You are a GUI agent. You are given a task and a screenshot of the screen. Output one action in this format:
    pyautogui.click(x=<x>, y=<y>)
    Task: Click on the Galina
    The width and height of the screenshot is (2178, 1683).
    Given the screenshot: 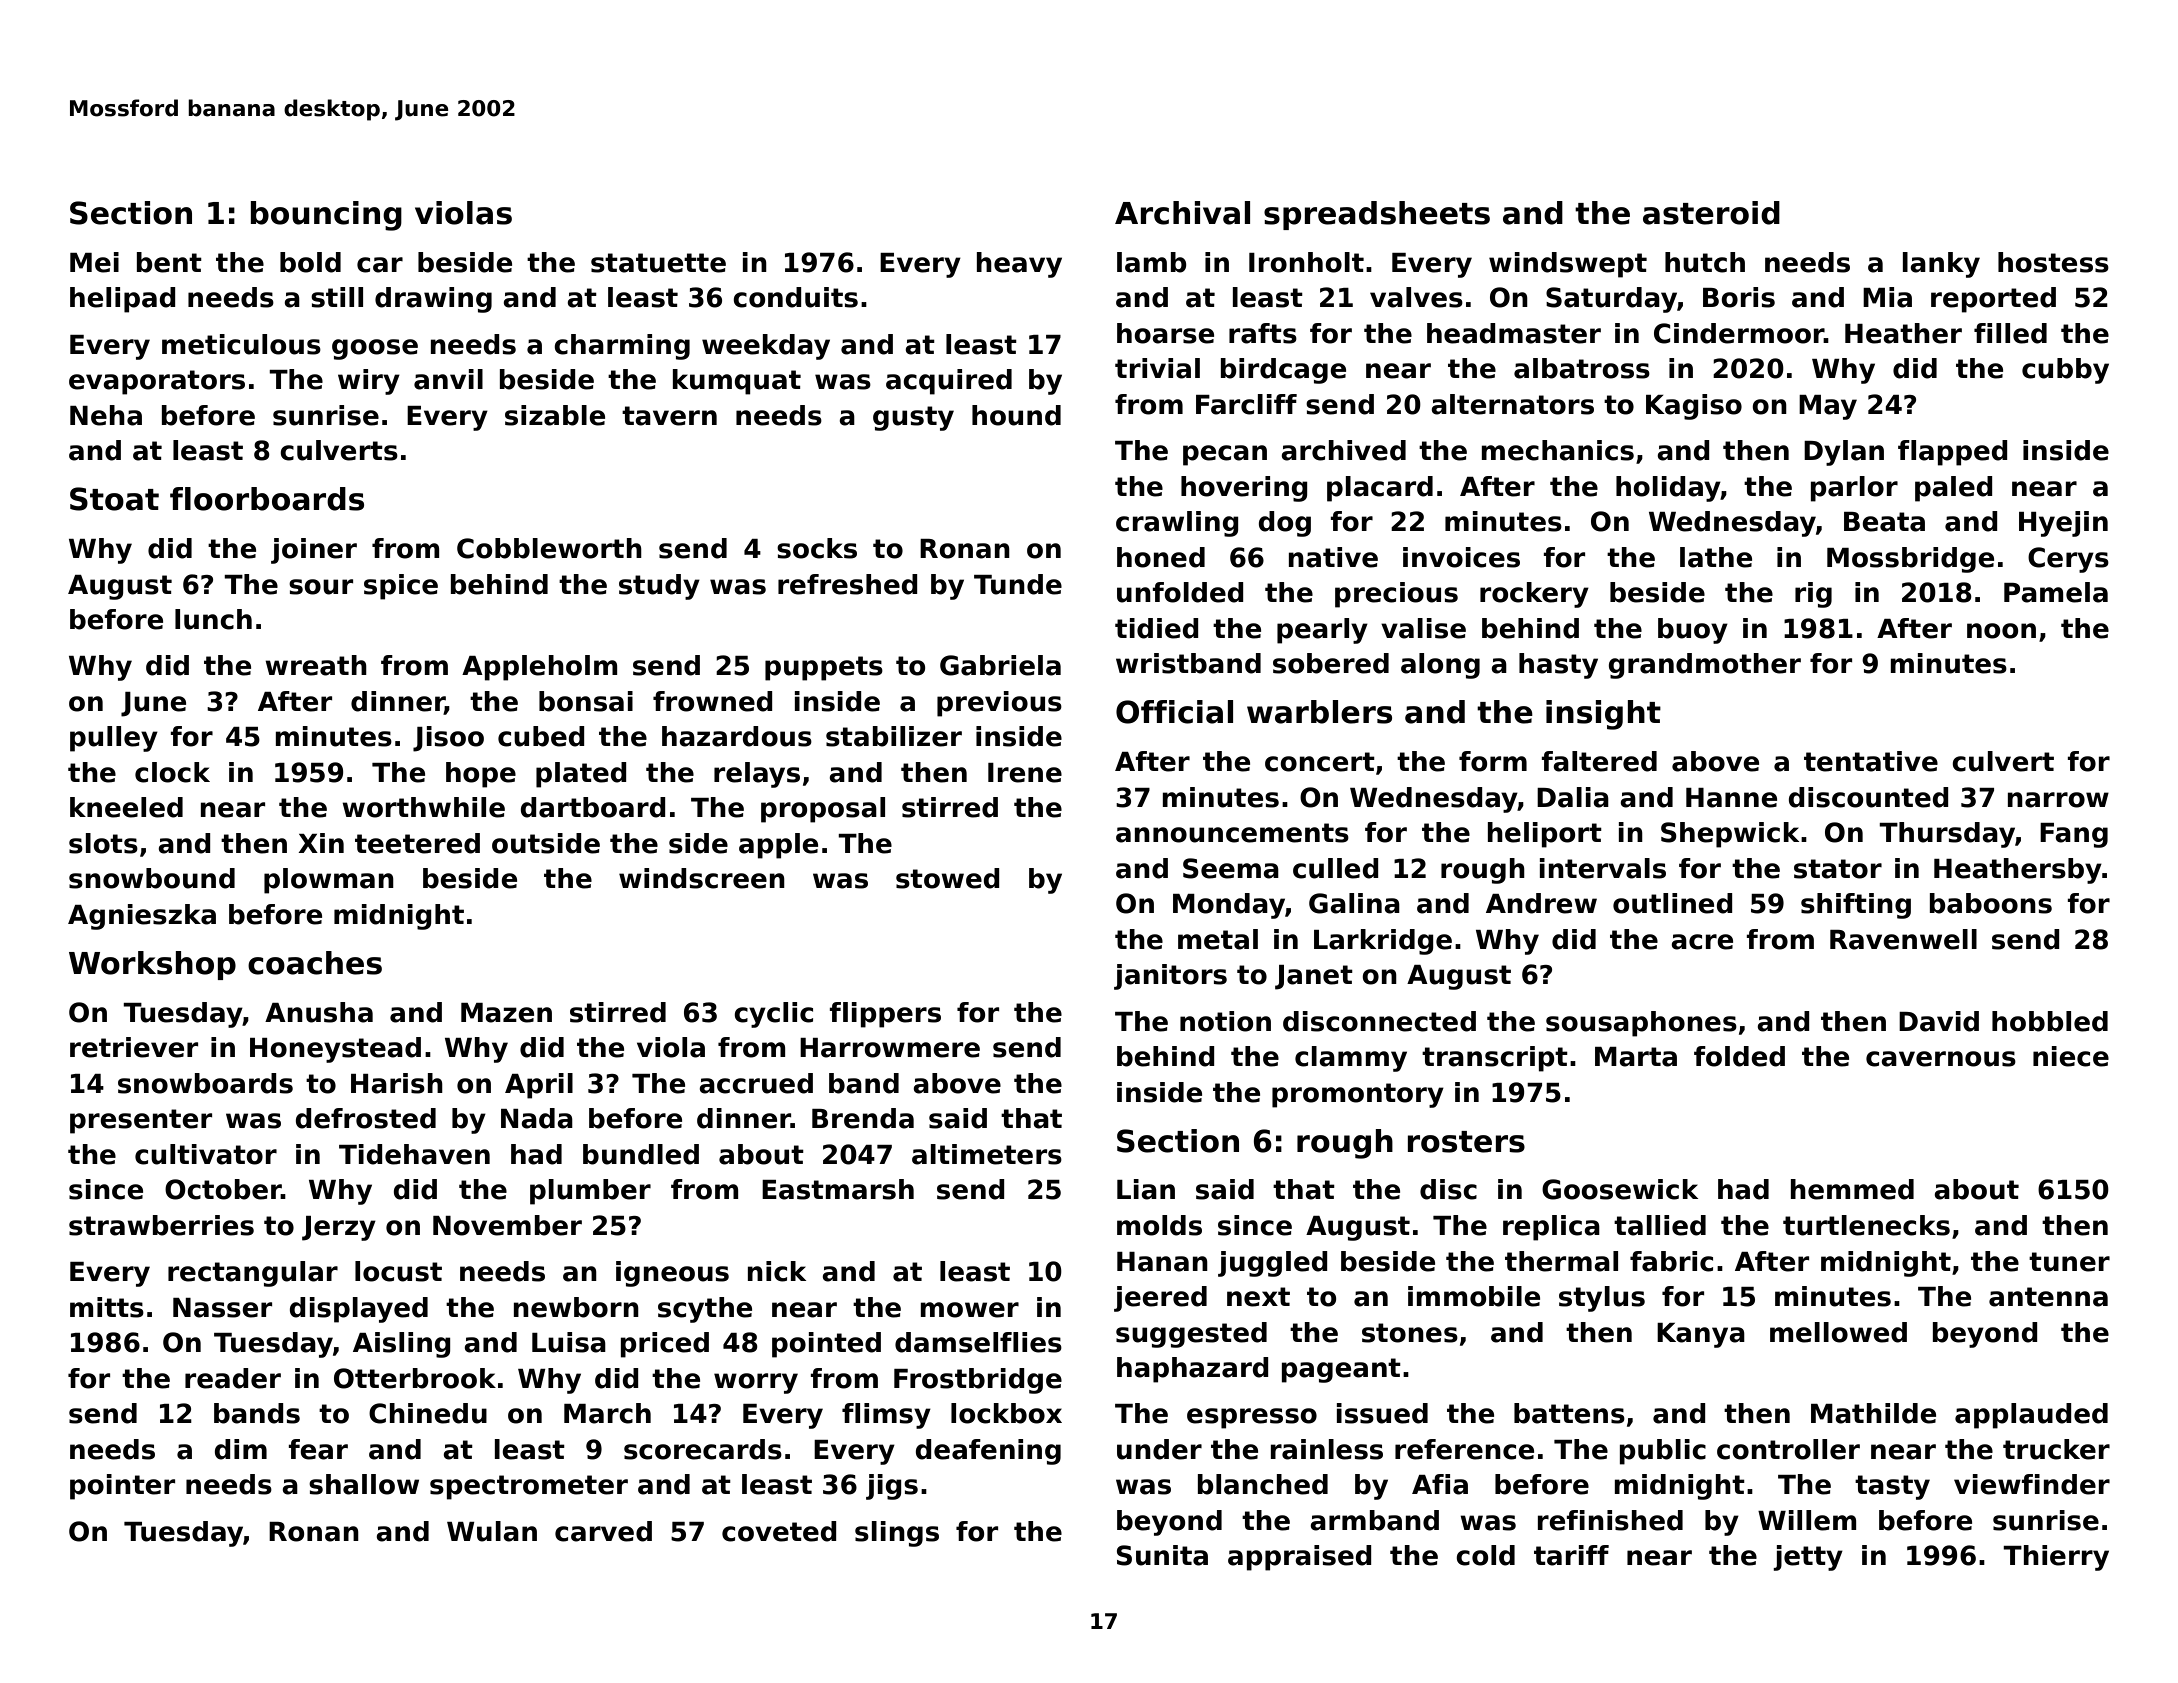 What is the action you would take?
    pyautogui.click(x=1354, y=903)
